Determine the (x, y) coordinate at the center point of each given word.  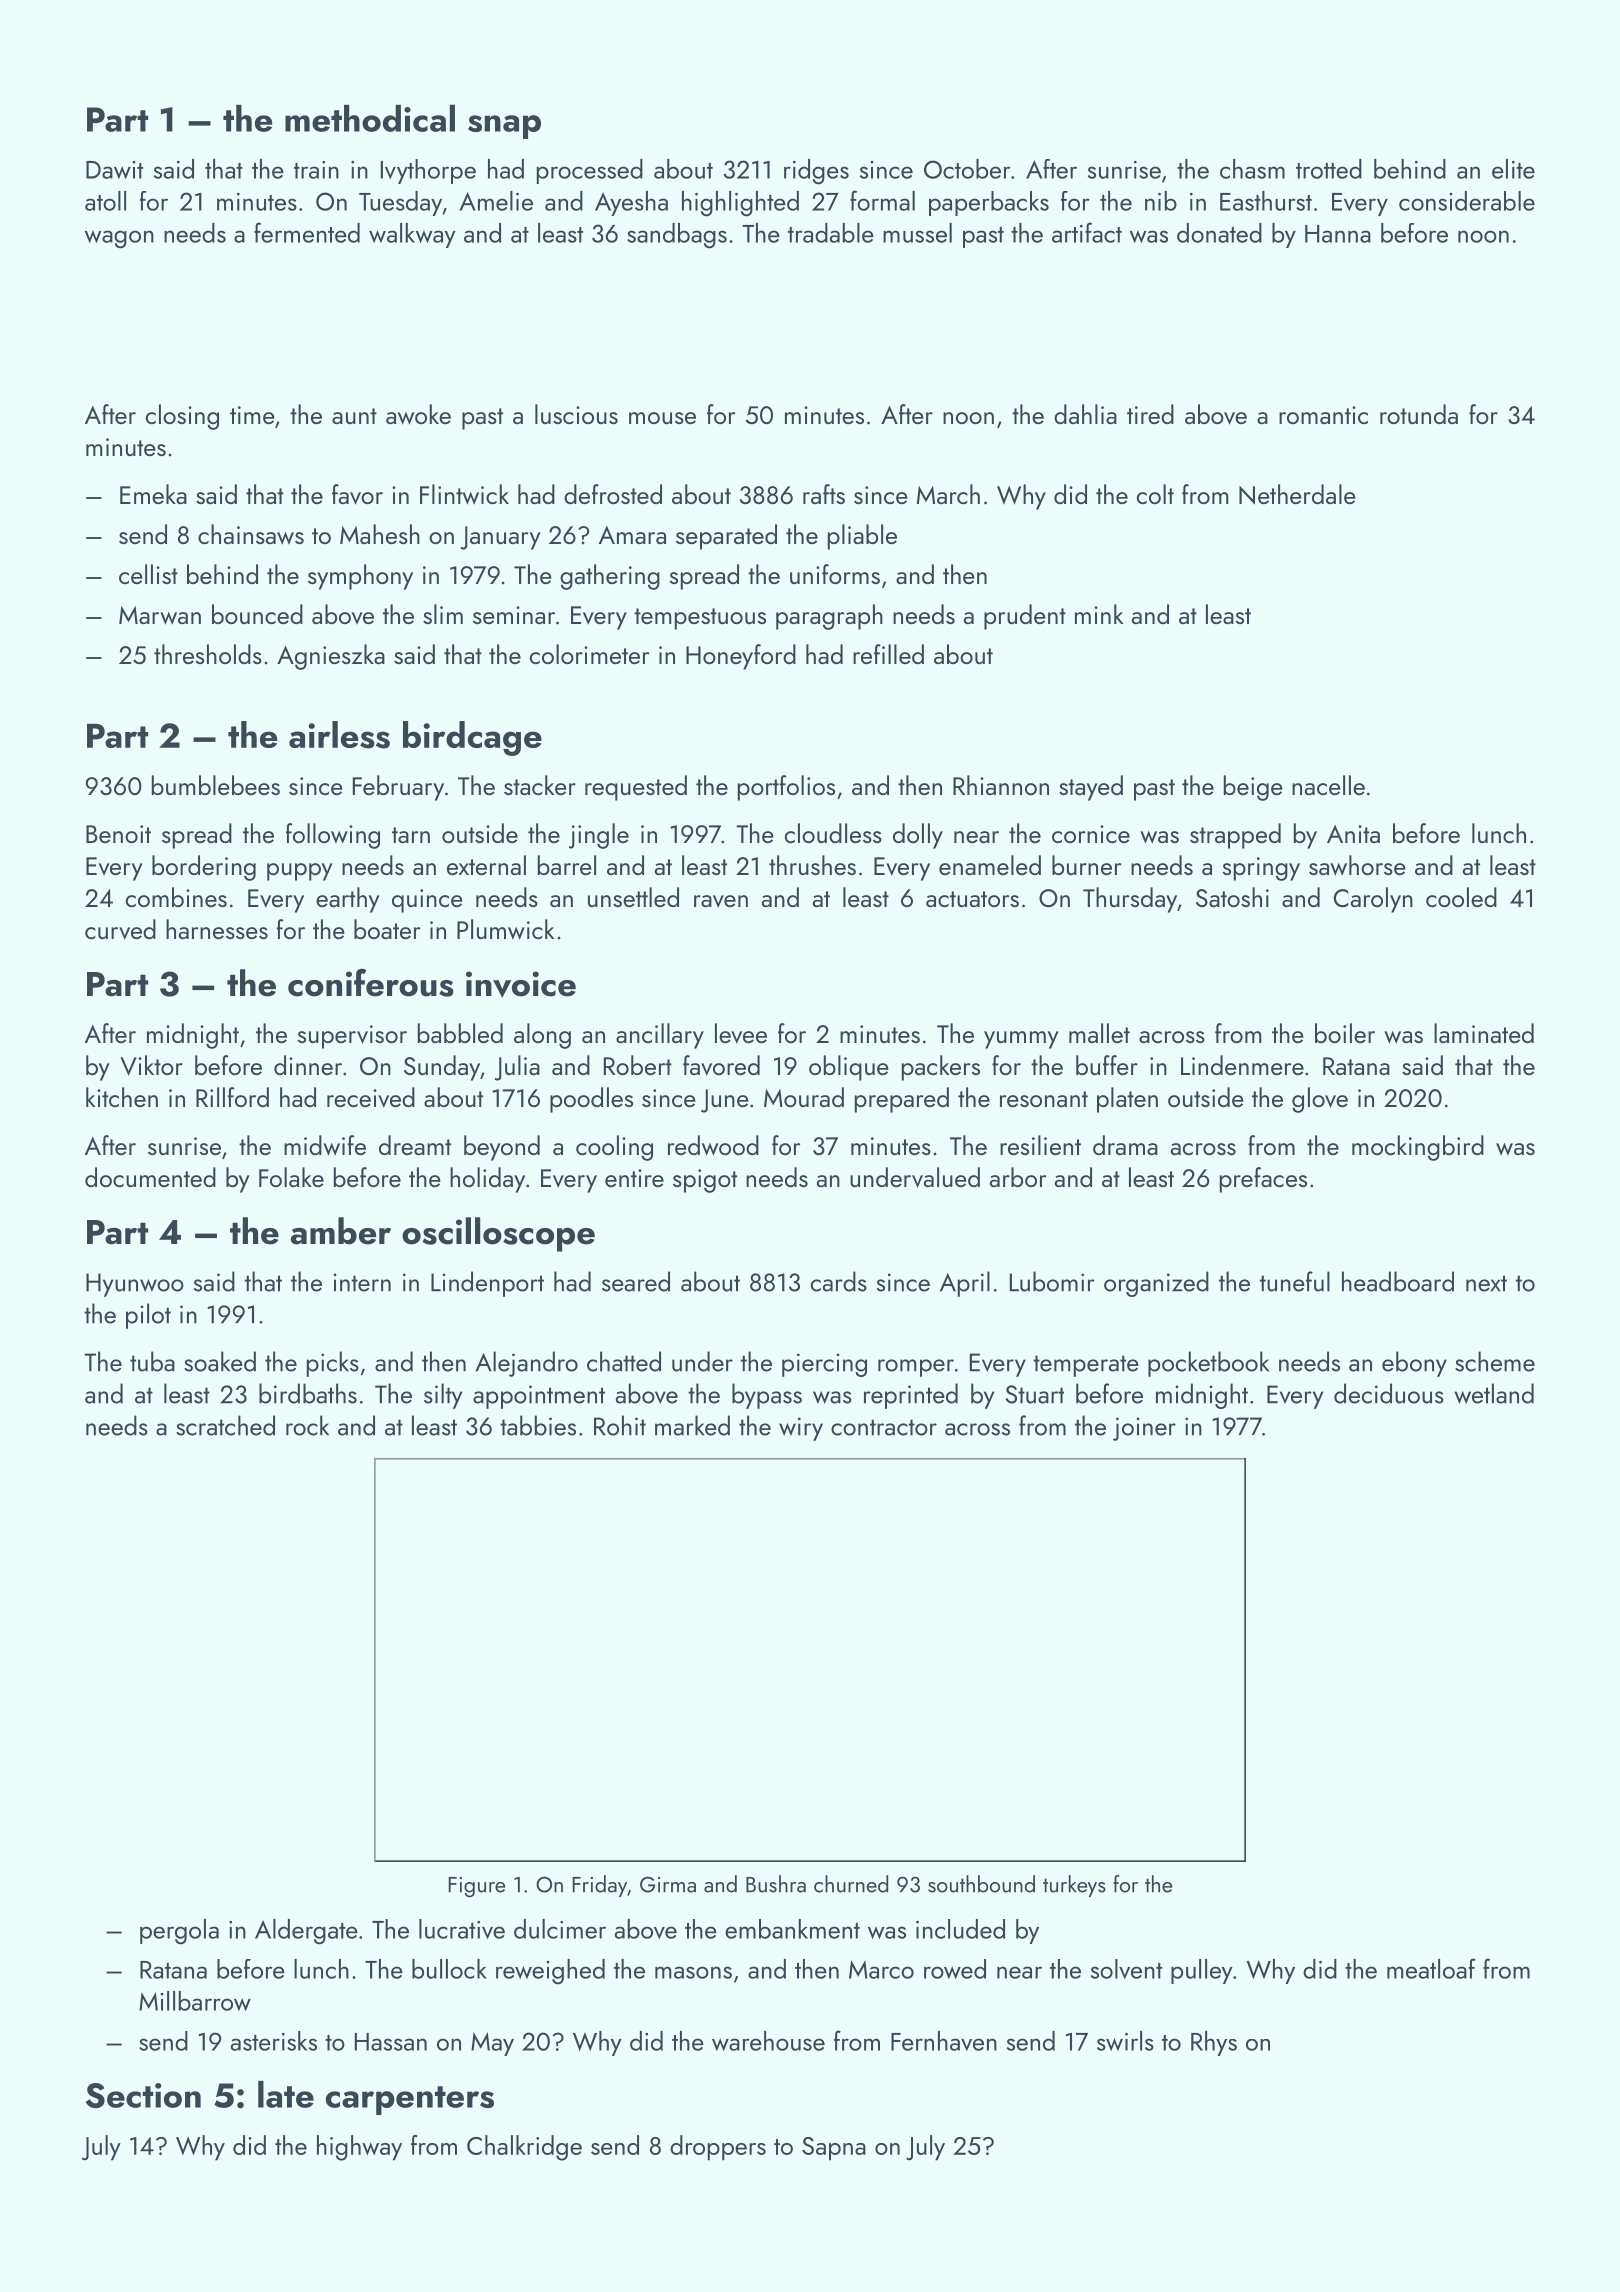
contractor (884, 1427)
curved (120, 929)
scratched (225, 1425)
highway (359, 2148)
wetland (1494, 1393)
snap (504, 127)
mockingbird (1418, 1148)
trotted (1329, 169)
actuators (972, 899)
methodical (370, 118)
